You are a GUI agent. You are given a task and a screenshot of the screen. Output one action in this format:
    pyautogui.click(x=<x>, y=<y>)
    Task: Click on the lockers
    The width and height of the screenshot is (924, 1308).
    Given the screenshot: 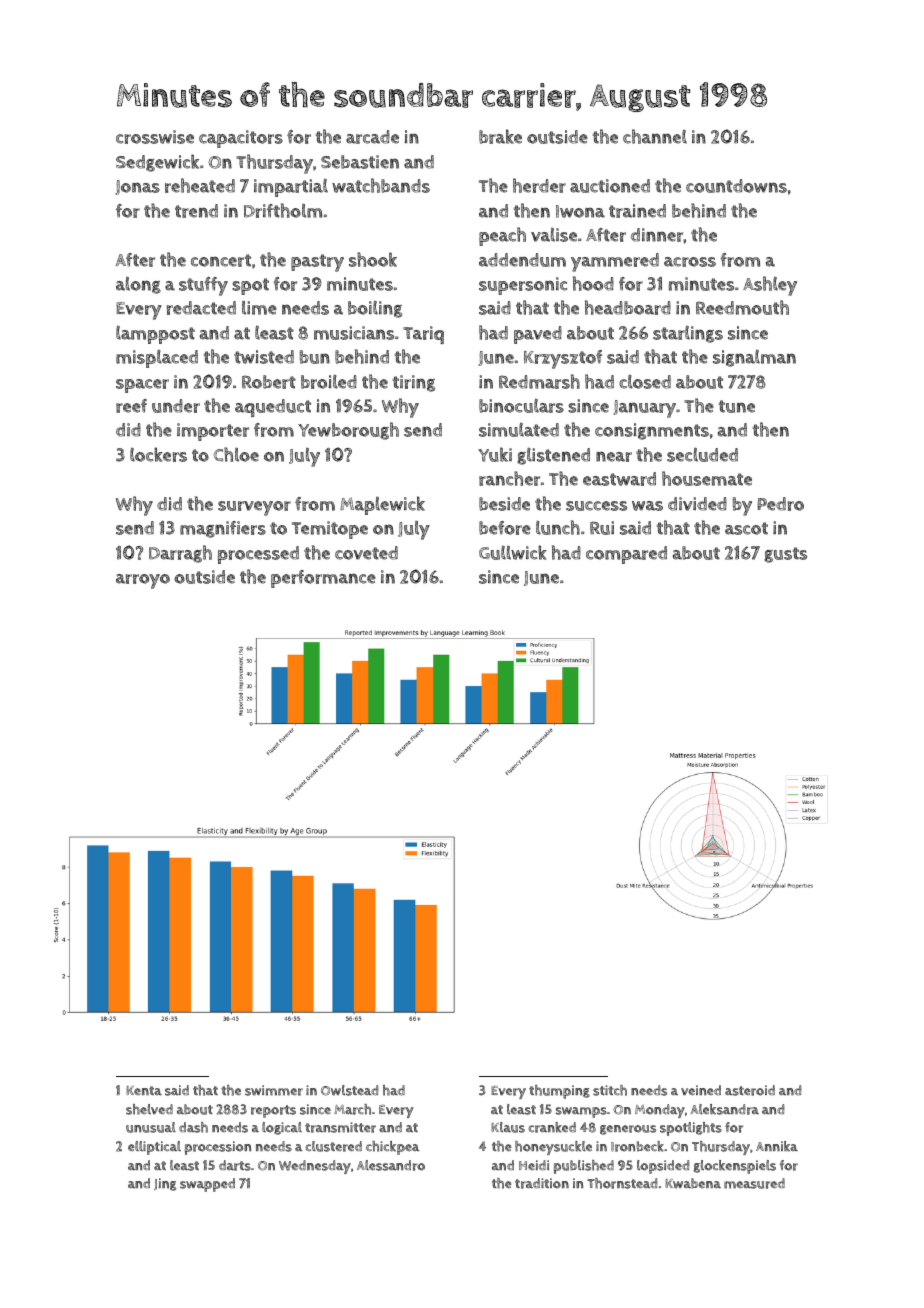 What is the action you would take?
    pyautogui.click(x=158, y=454)
